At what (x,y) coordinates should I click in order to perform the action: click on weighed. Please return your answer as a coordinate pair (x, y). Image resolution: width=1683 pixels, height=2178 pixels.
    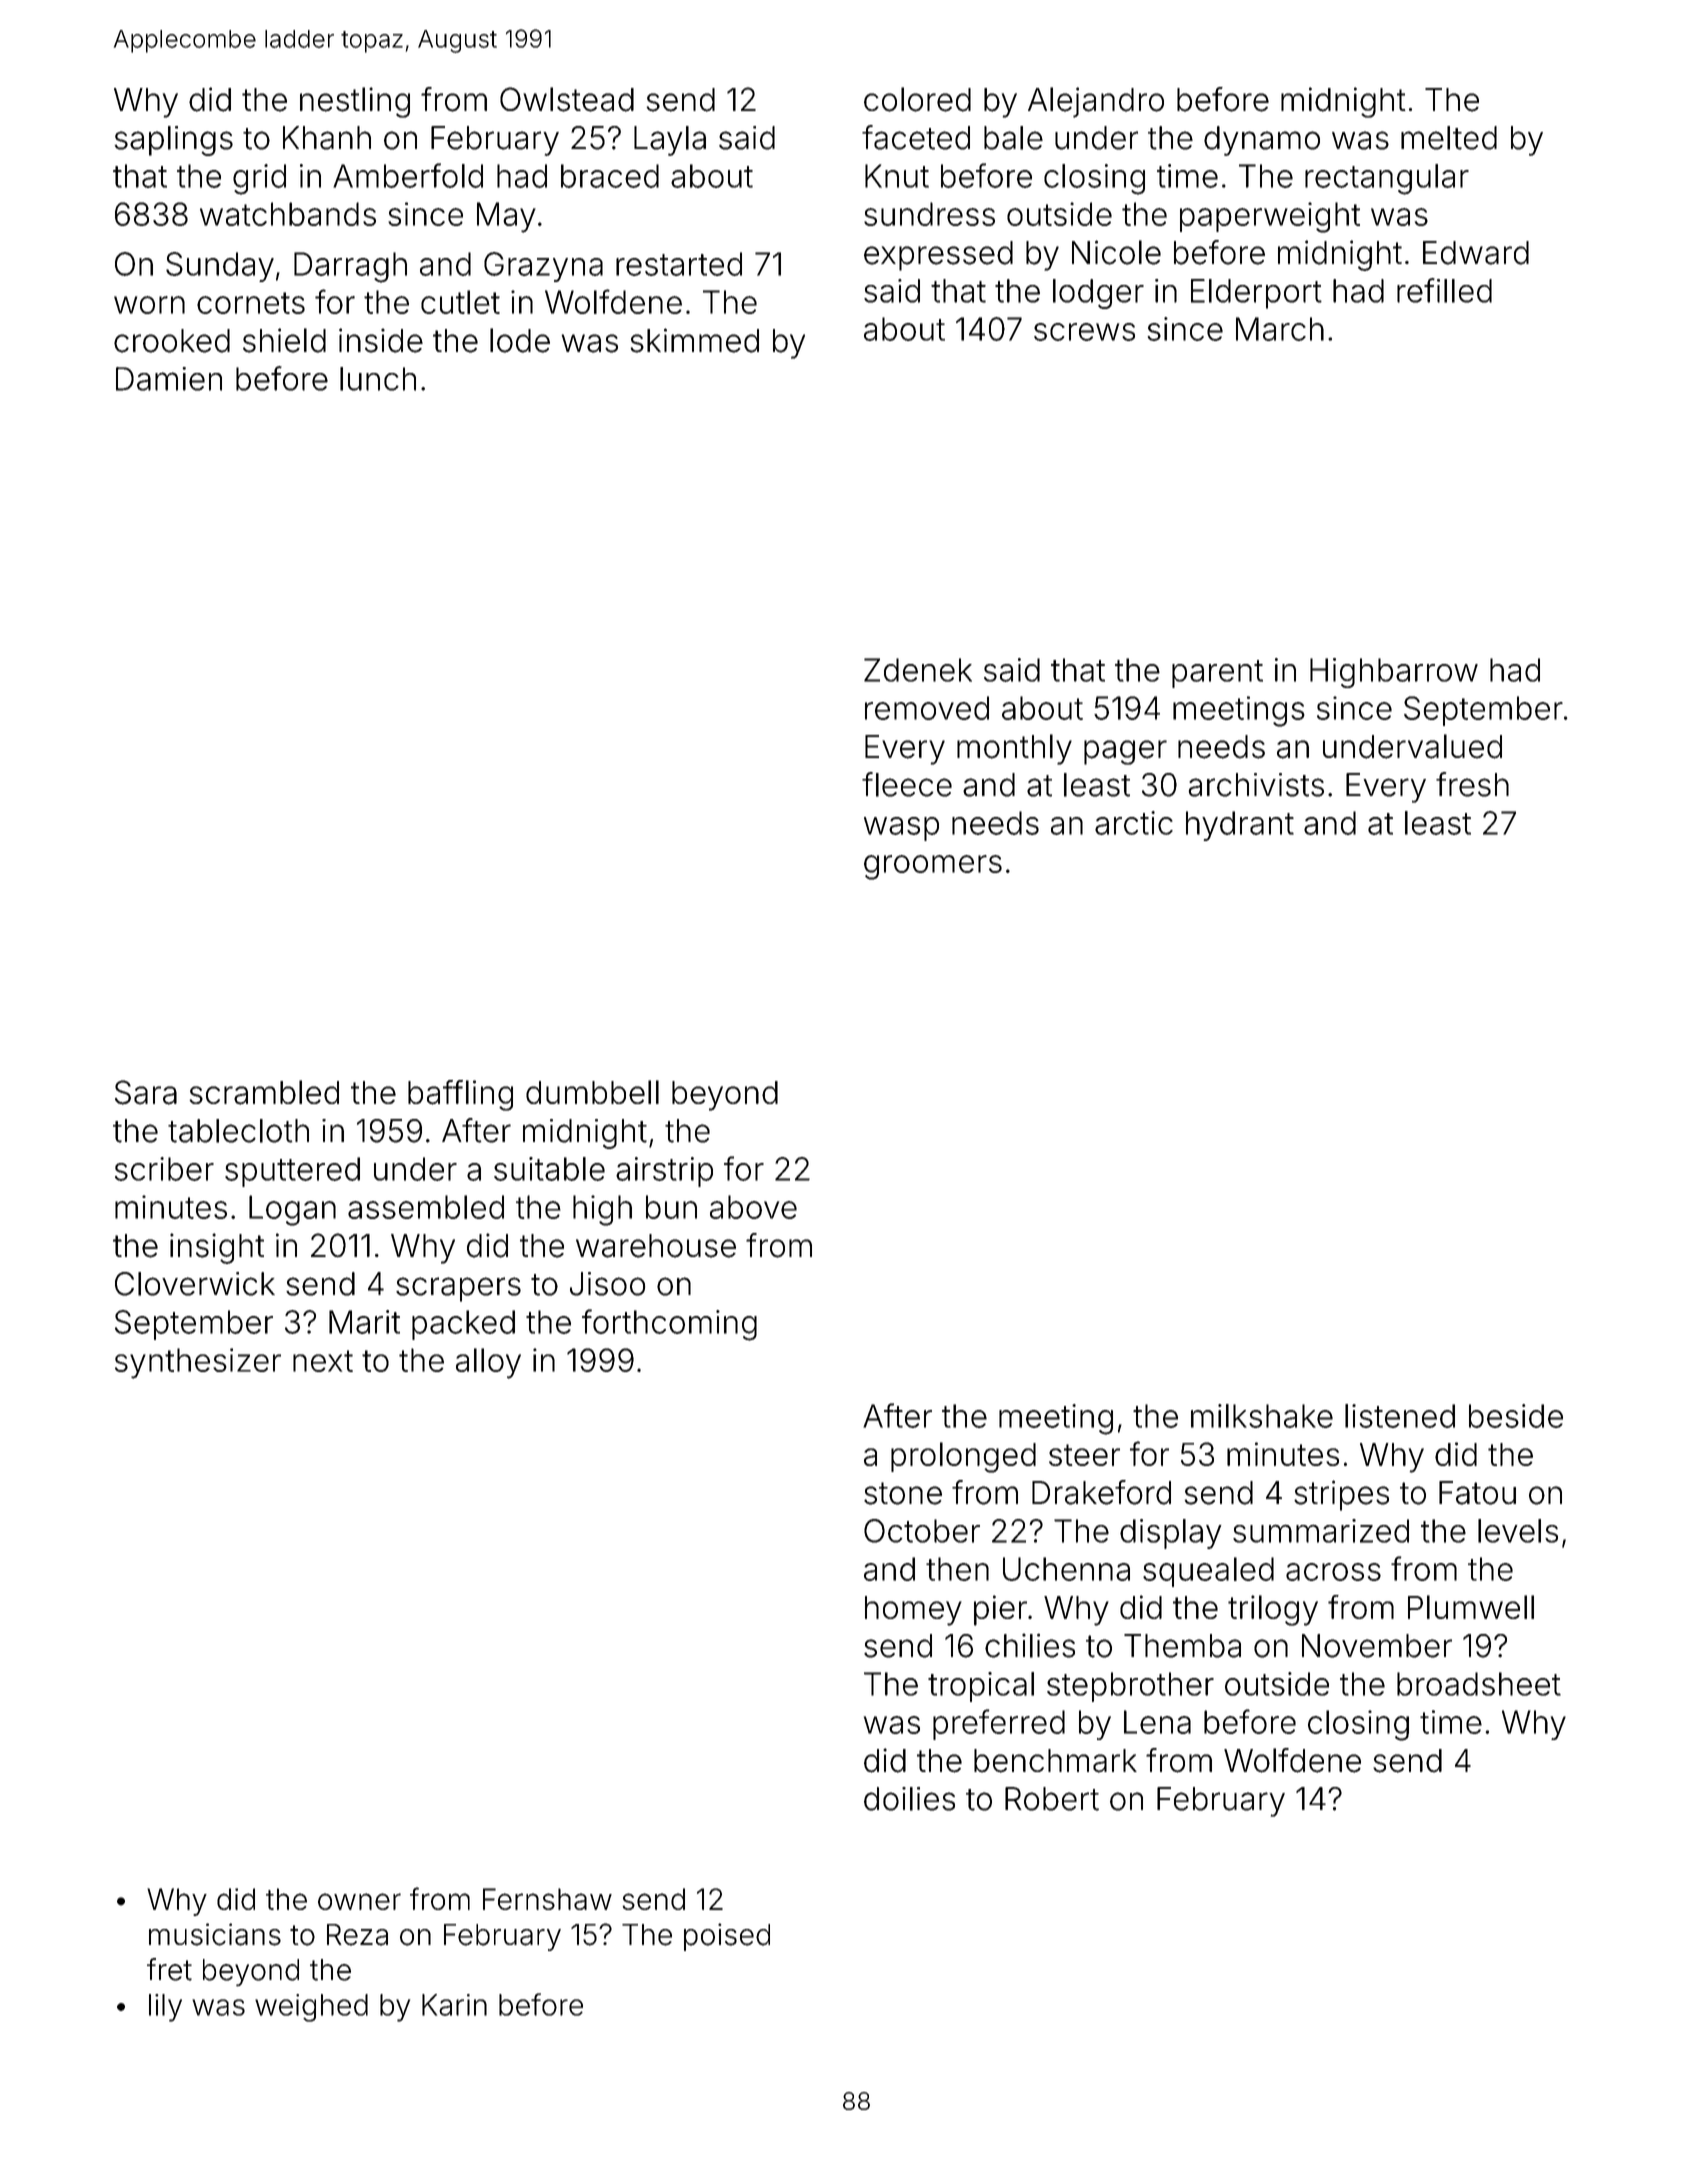
    Looking at the image, I should click on (311, 2008).
